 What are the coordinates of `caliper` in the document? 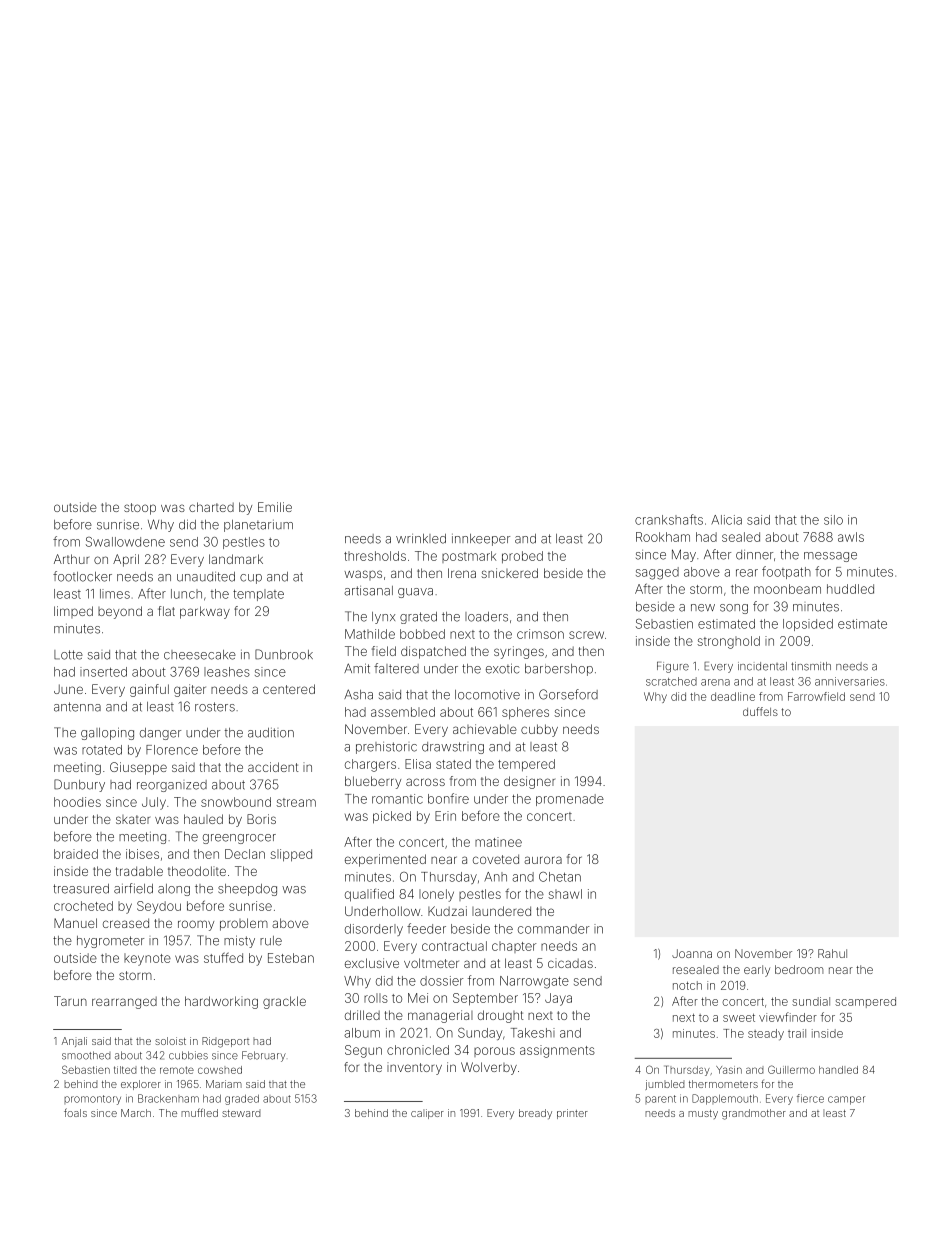 It's located at (427, 1114).
